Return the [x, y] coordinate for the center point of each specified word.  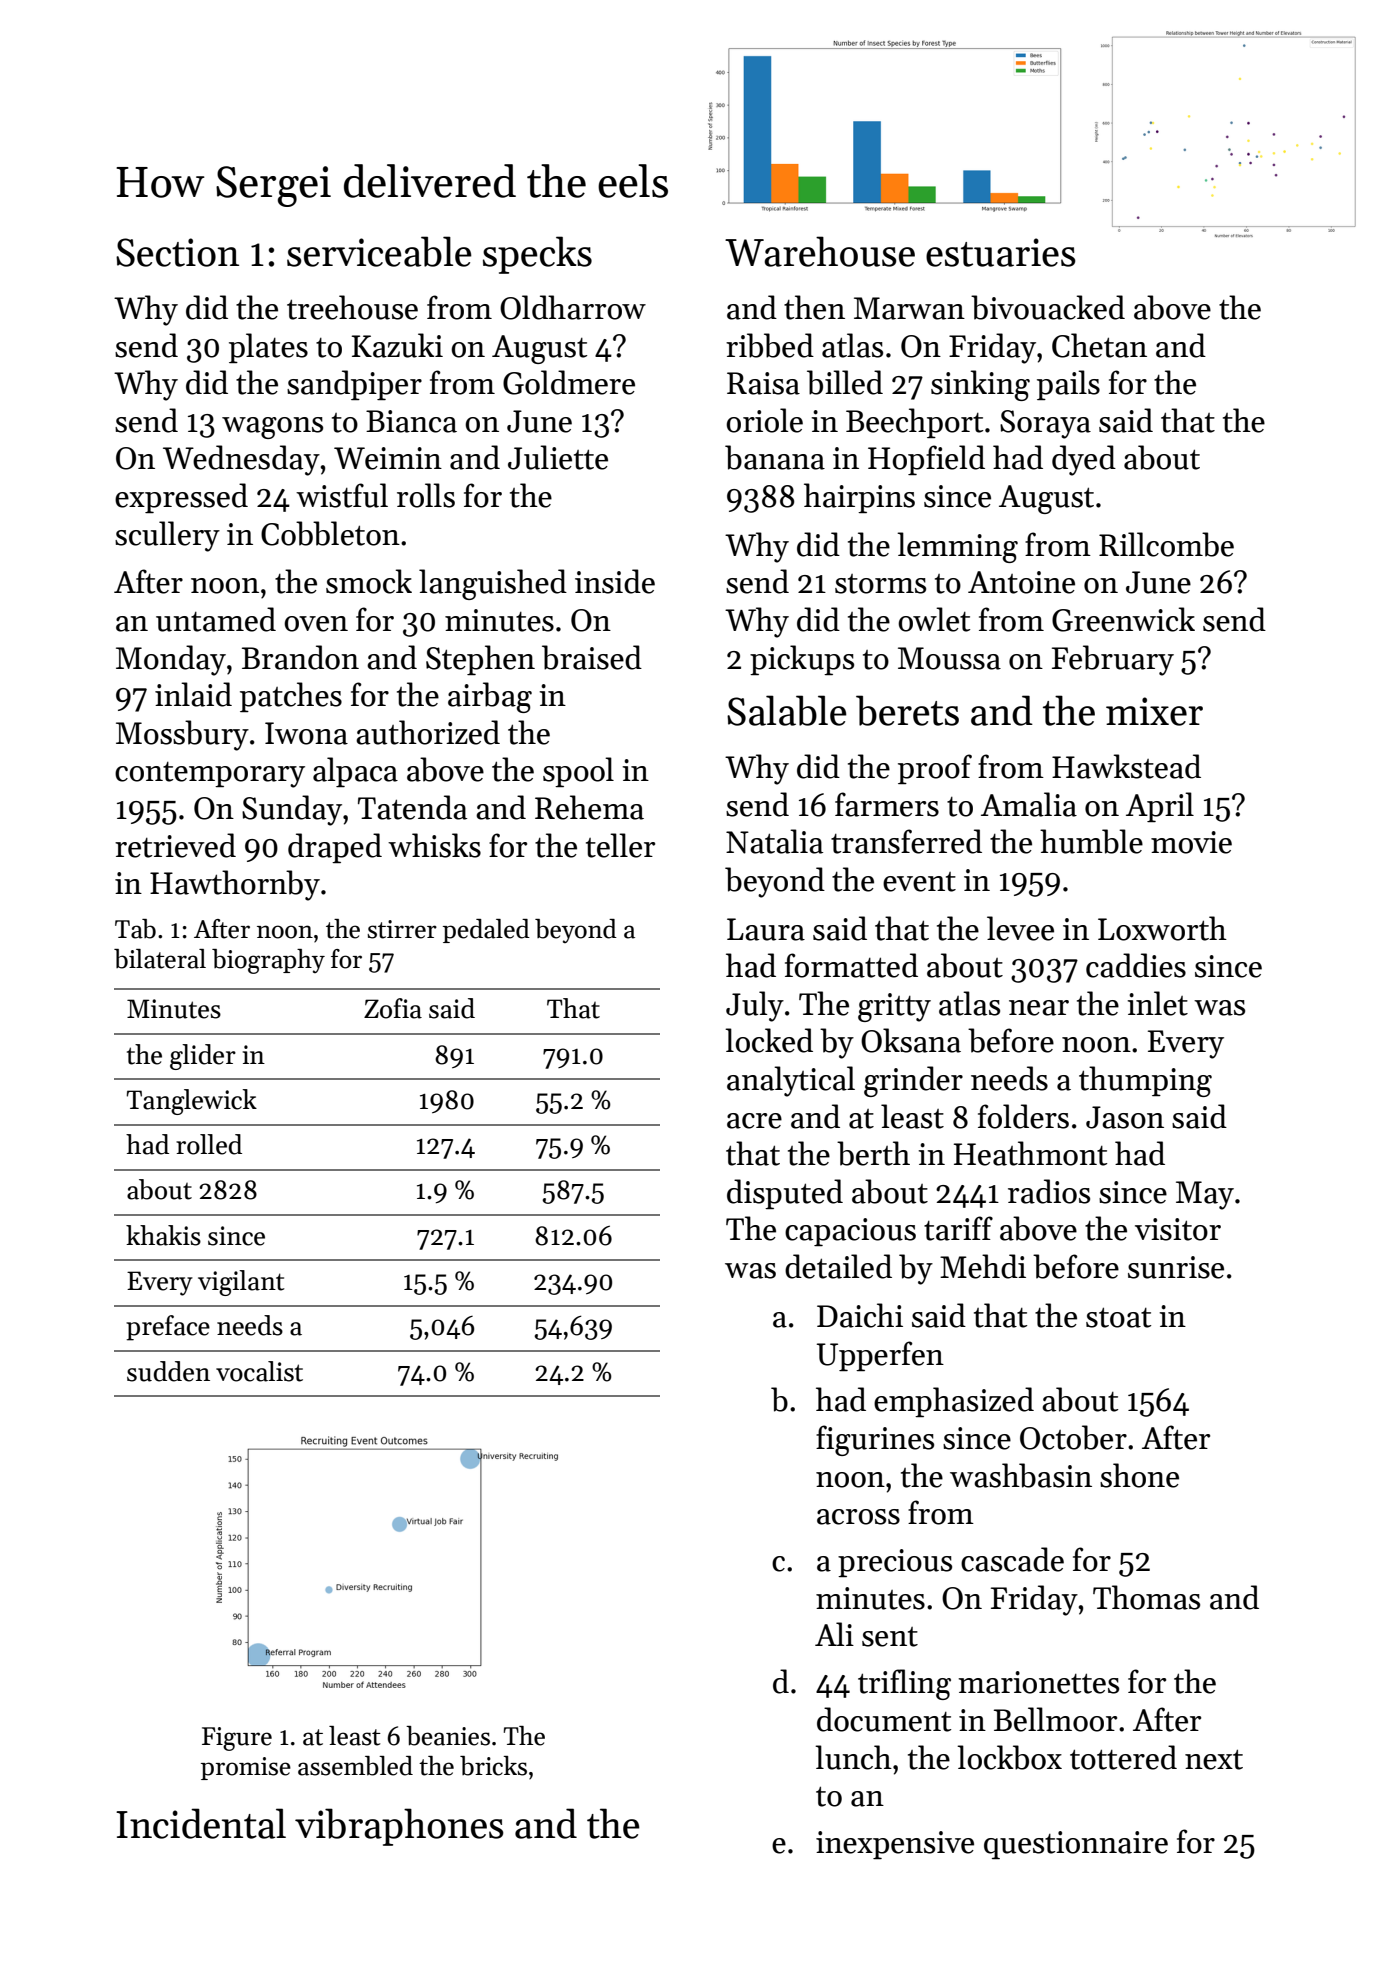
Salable [787, 710]
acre [754, 1121]
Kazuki [397, 345]
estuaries [1001, 252]
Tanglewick [192, 1102]
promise [246, 1768]
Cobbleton [330, 533]
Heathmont [1030, 1153]
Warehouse [820, 251]
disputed [785, 1194]
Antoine [1021, 582]
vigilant [241, 1283]
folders [1023, 1116]
